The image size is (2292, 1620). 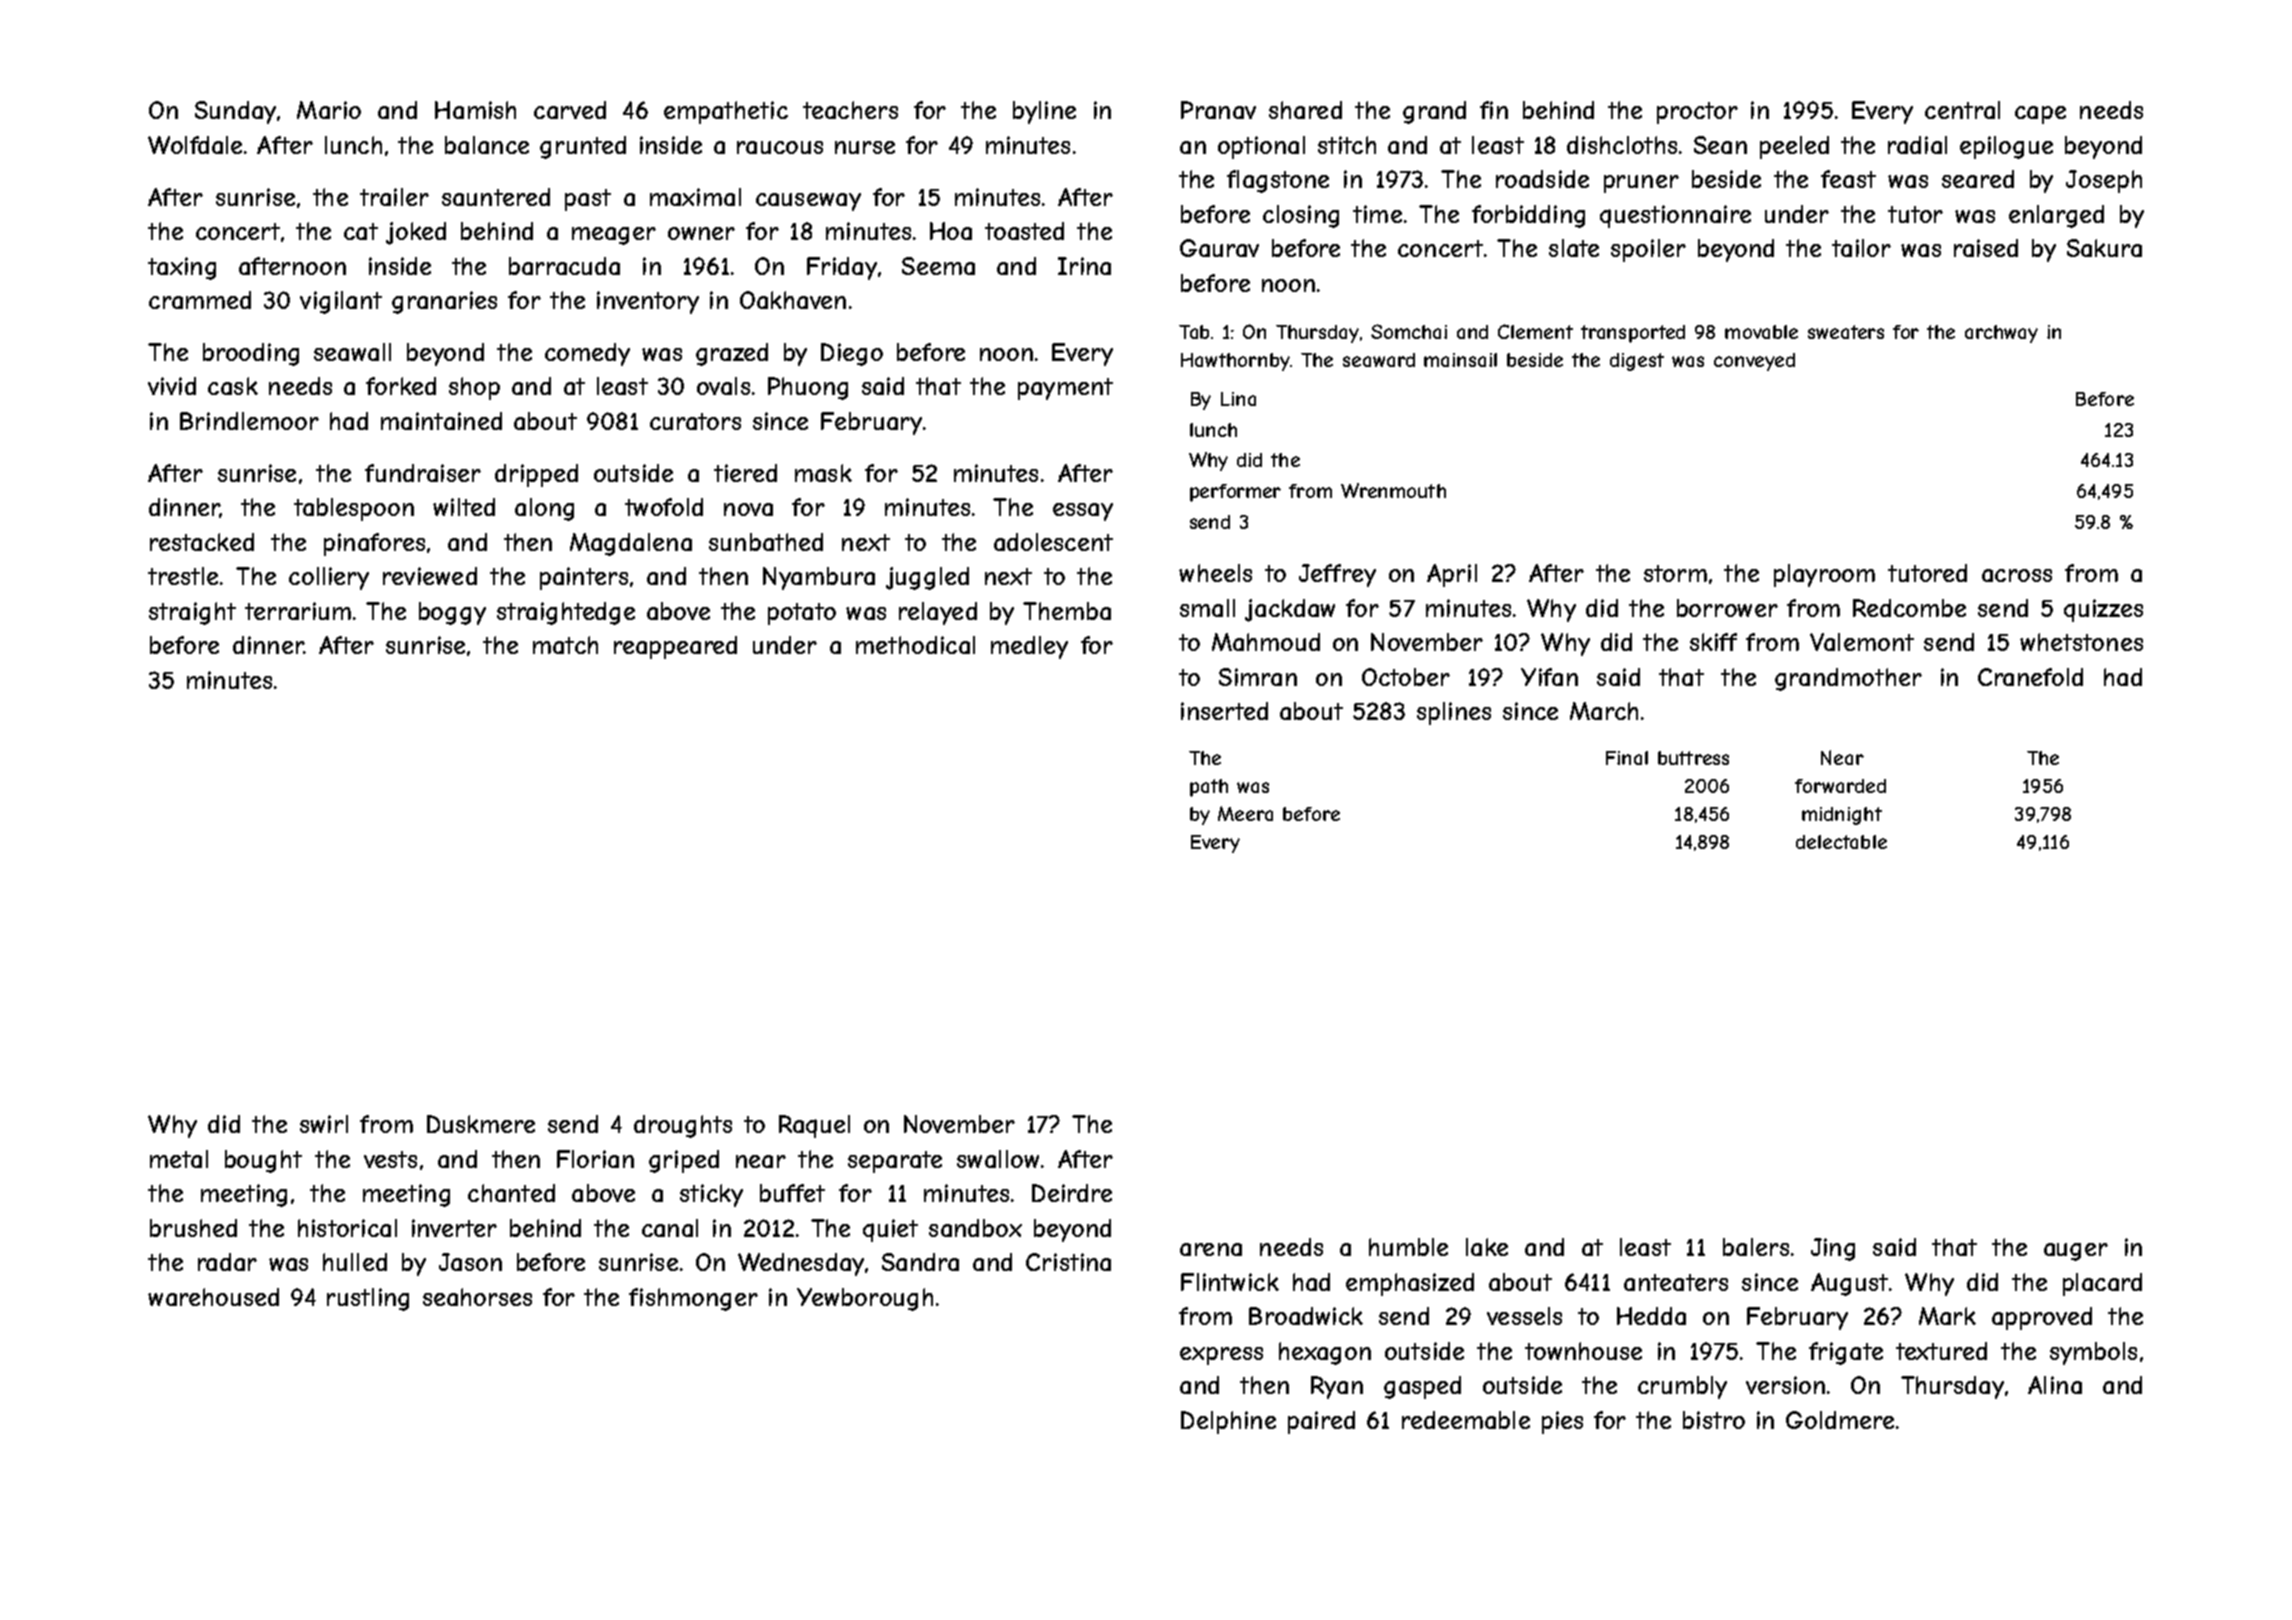 I want to click on pruner, so click(x=1641, y=184).
